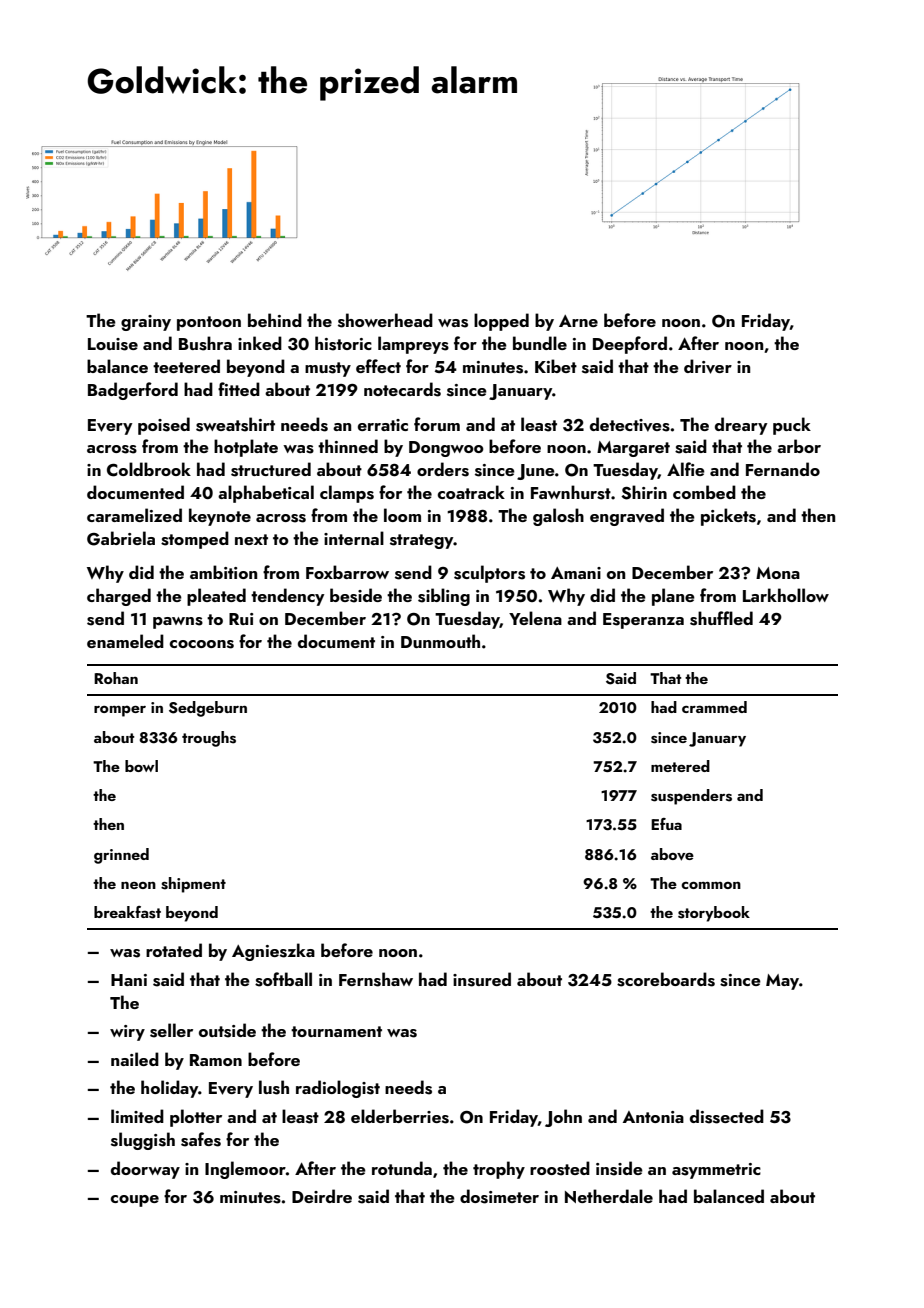  What do you see at coordinates (630, 424) in the screenshot?
I see `detectives` at bounding box center [630, 424].
